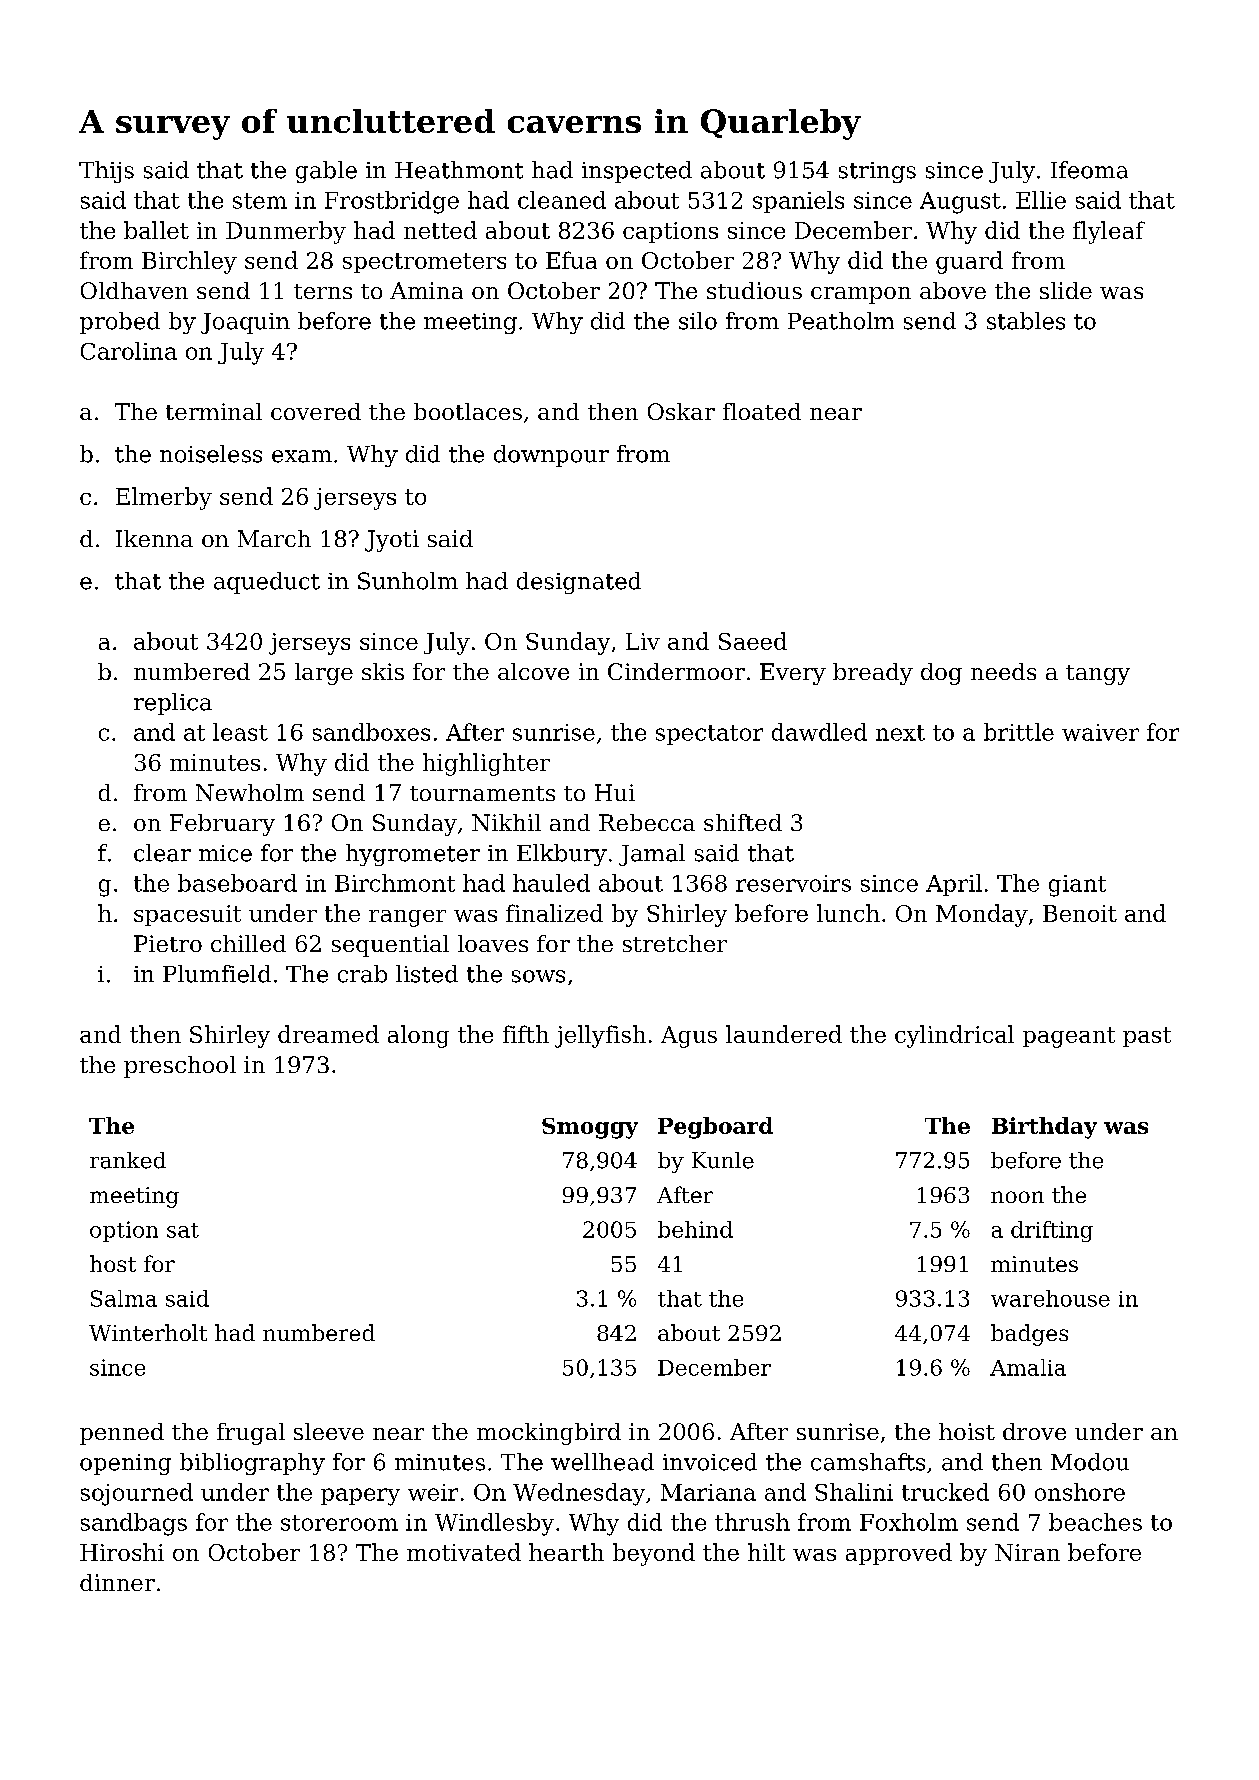  What do you see at coordinates (899, 1554) in the screenshot?
I see `approved` at bounding box center [899, 1554].
